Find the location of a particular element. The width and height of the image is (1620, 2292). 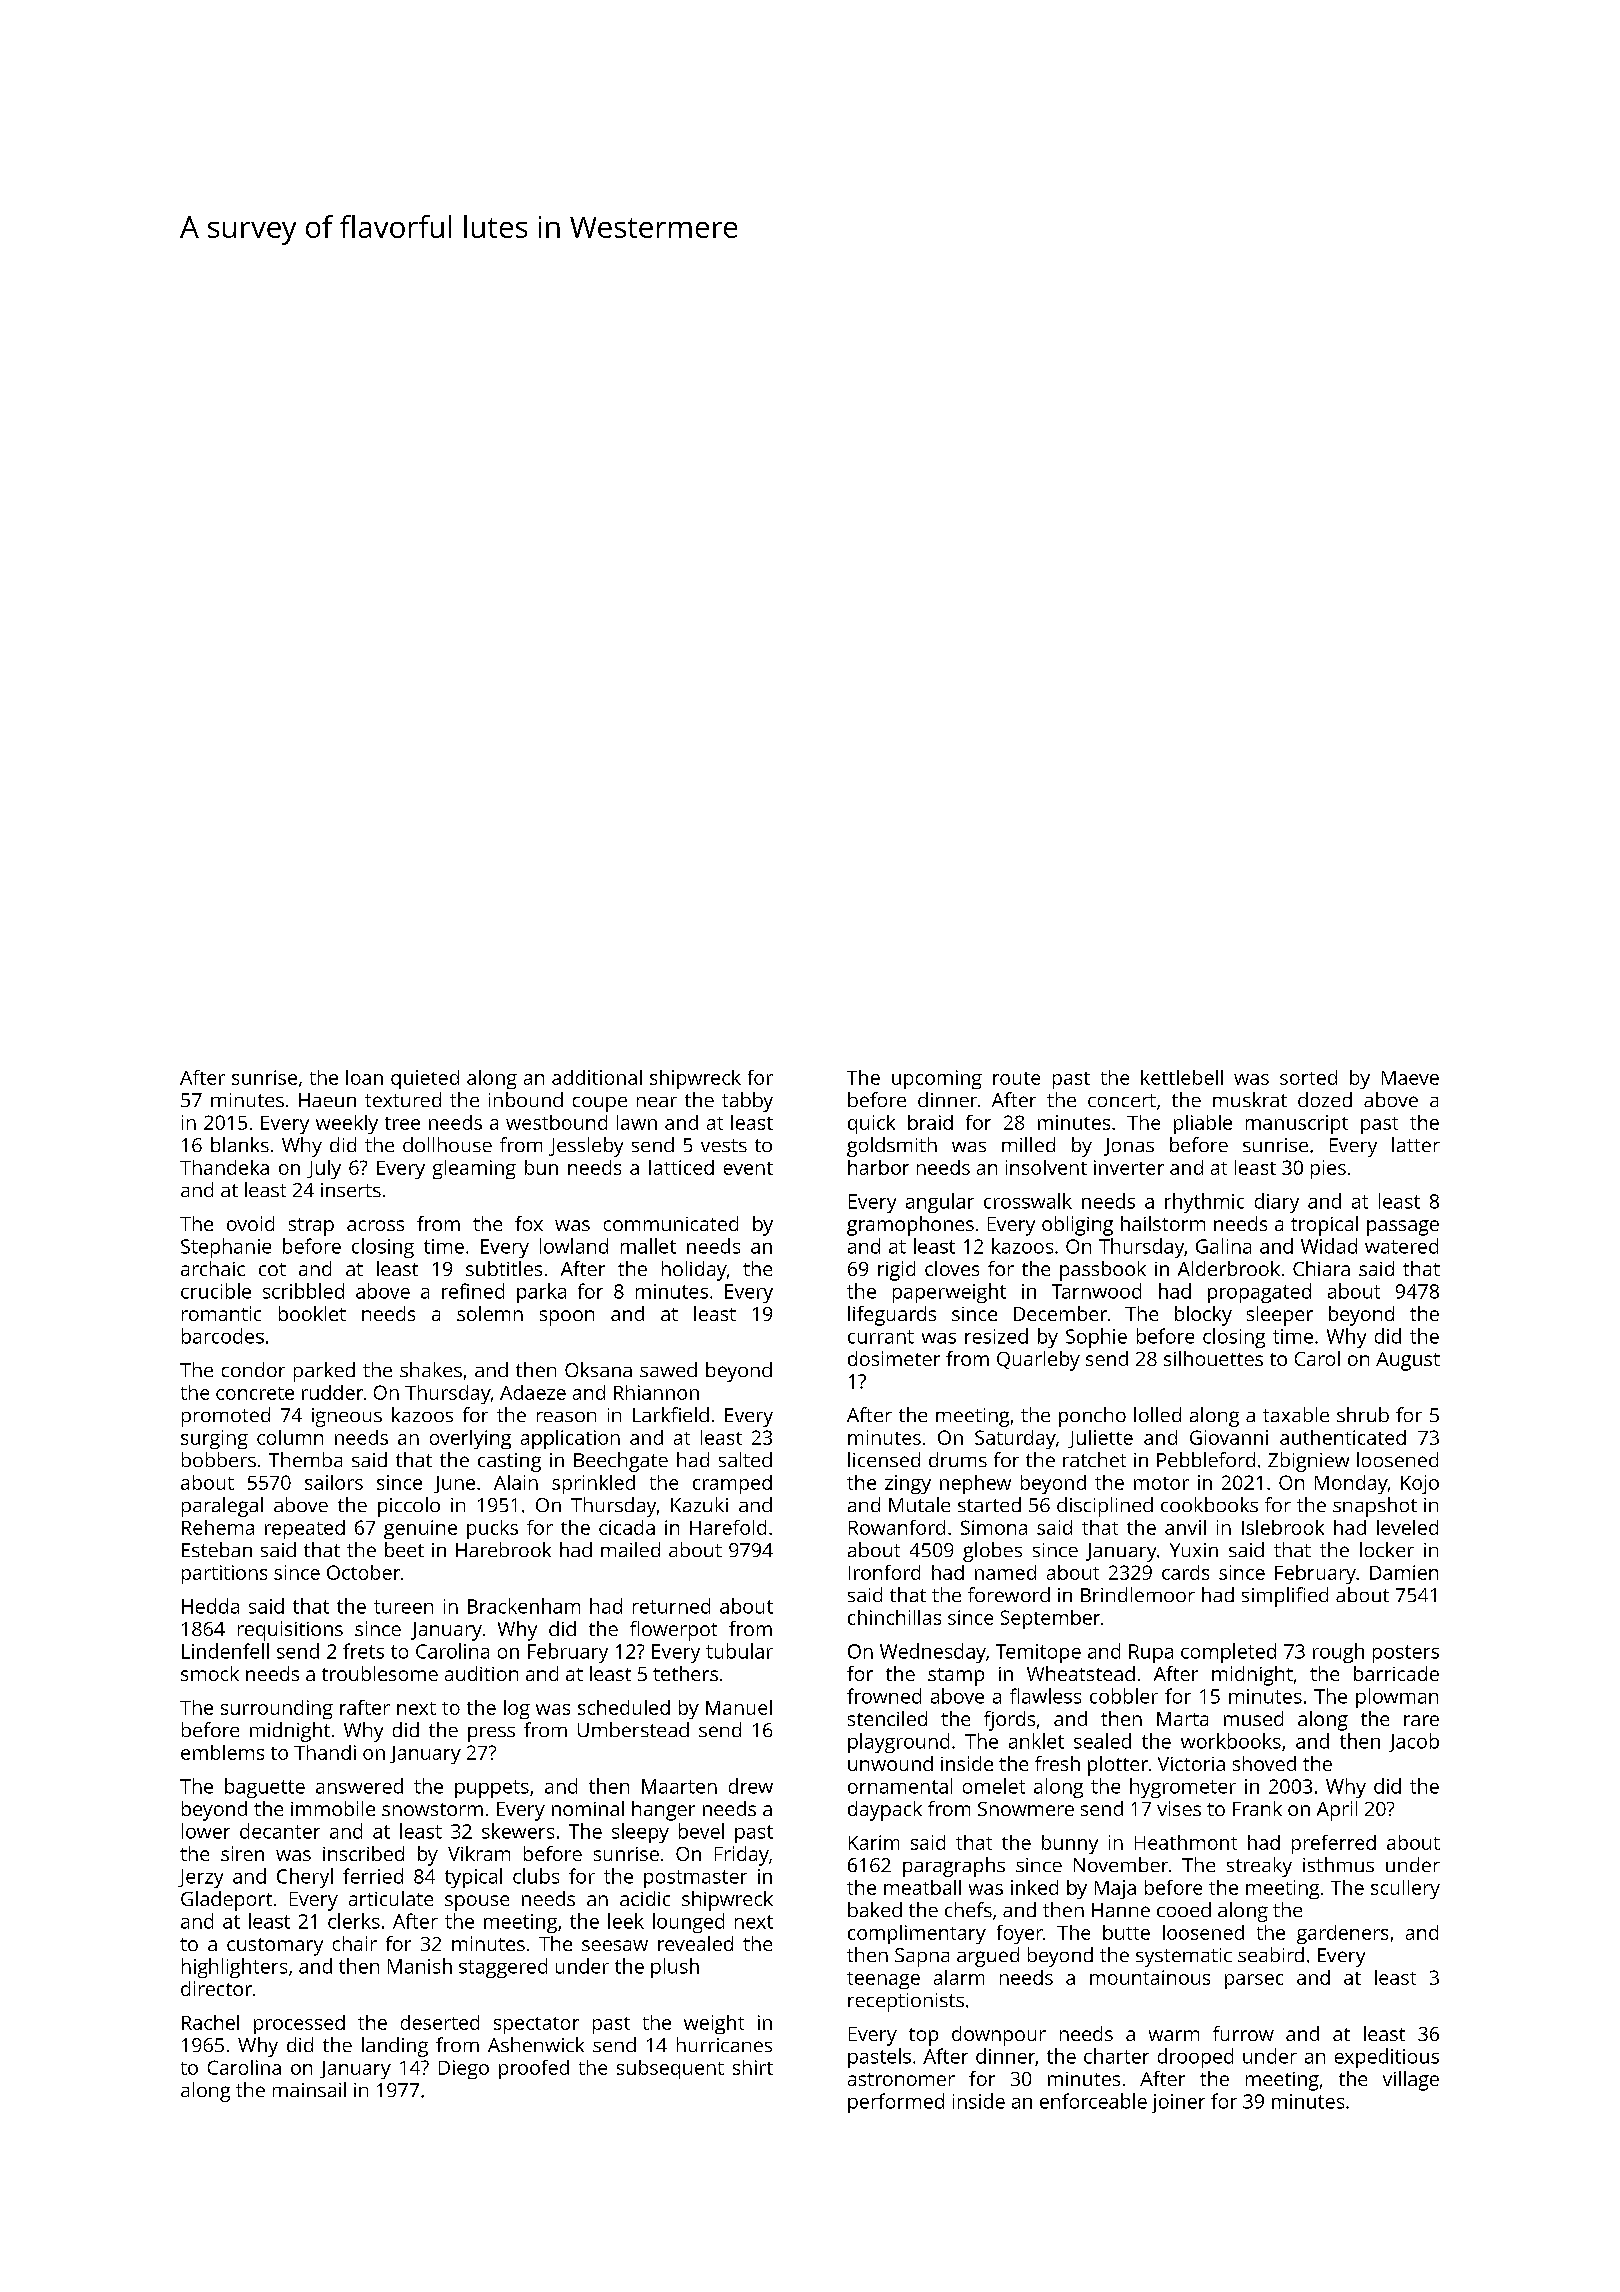

loan is located at coordinates (364, 1077).
